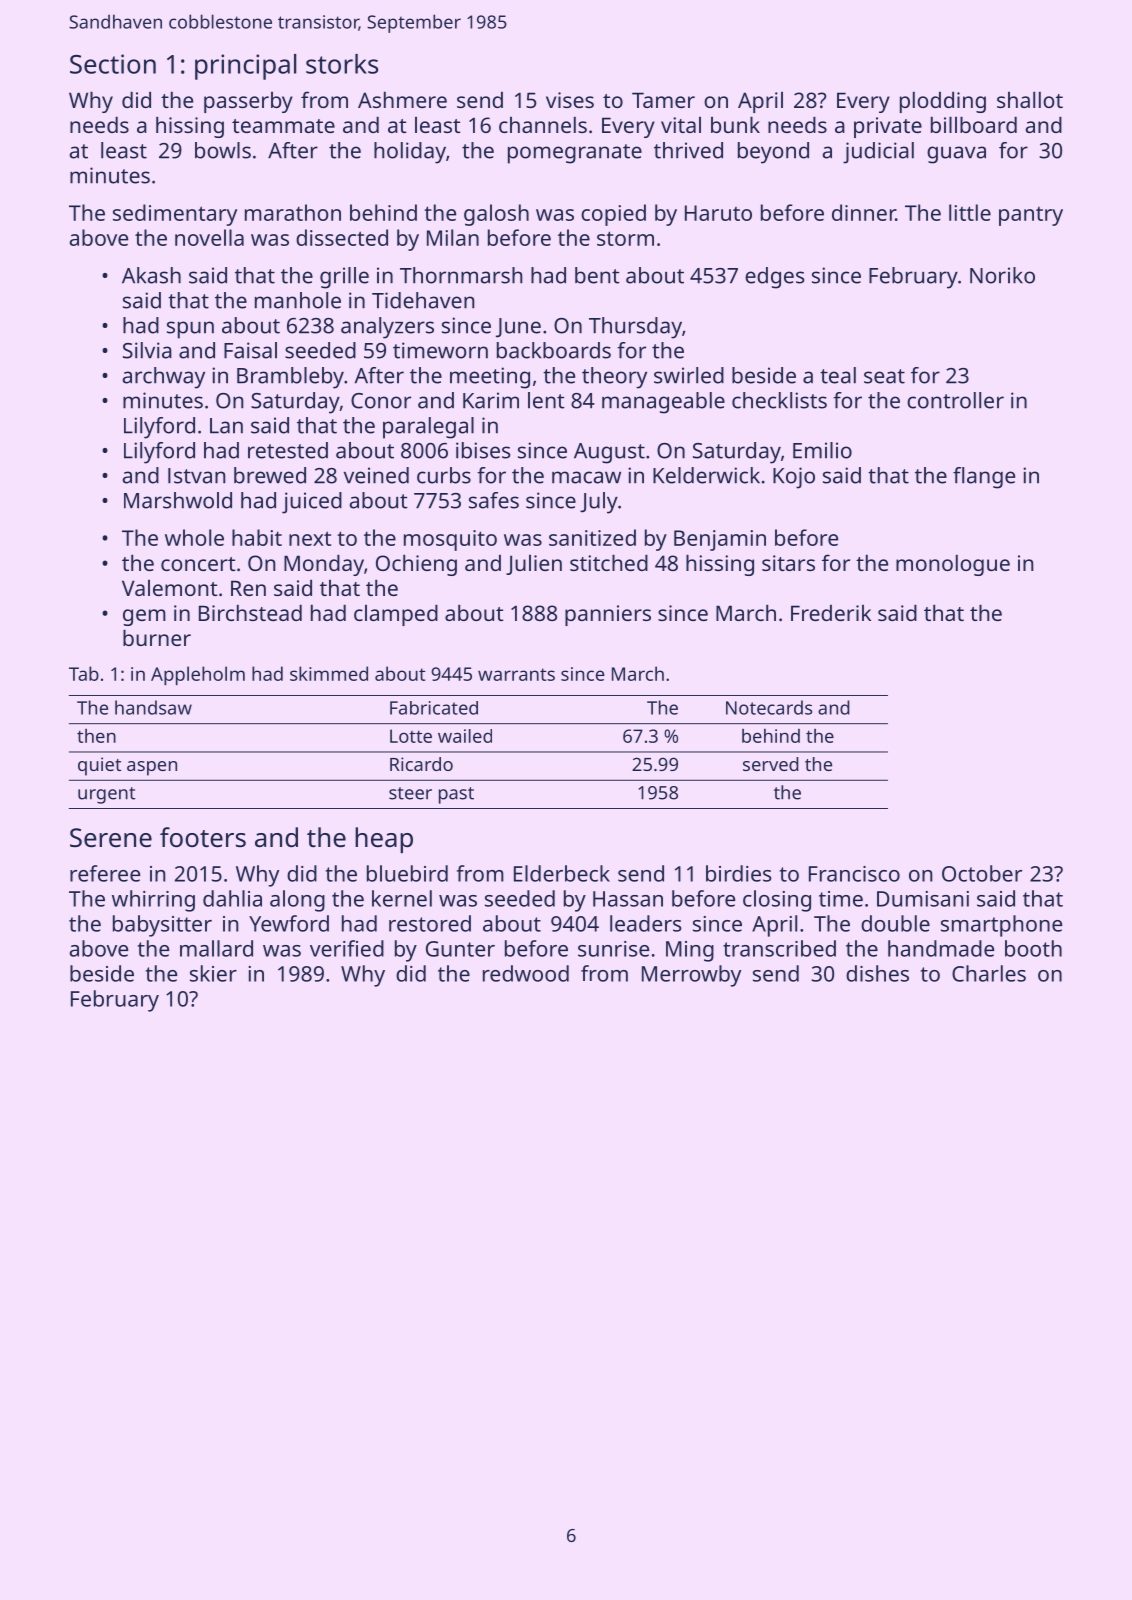 Image resolution: width=1132 pixels, height=1600 pixels. I want to click on monologue, so click(953, 565).
